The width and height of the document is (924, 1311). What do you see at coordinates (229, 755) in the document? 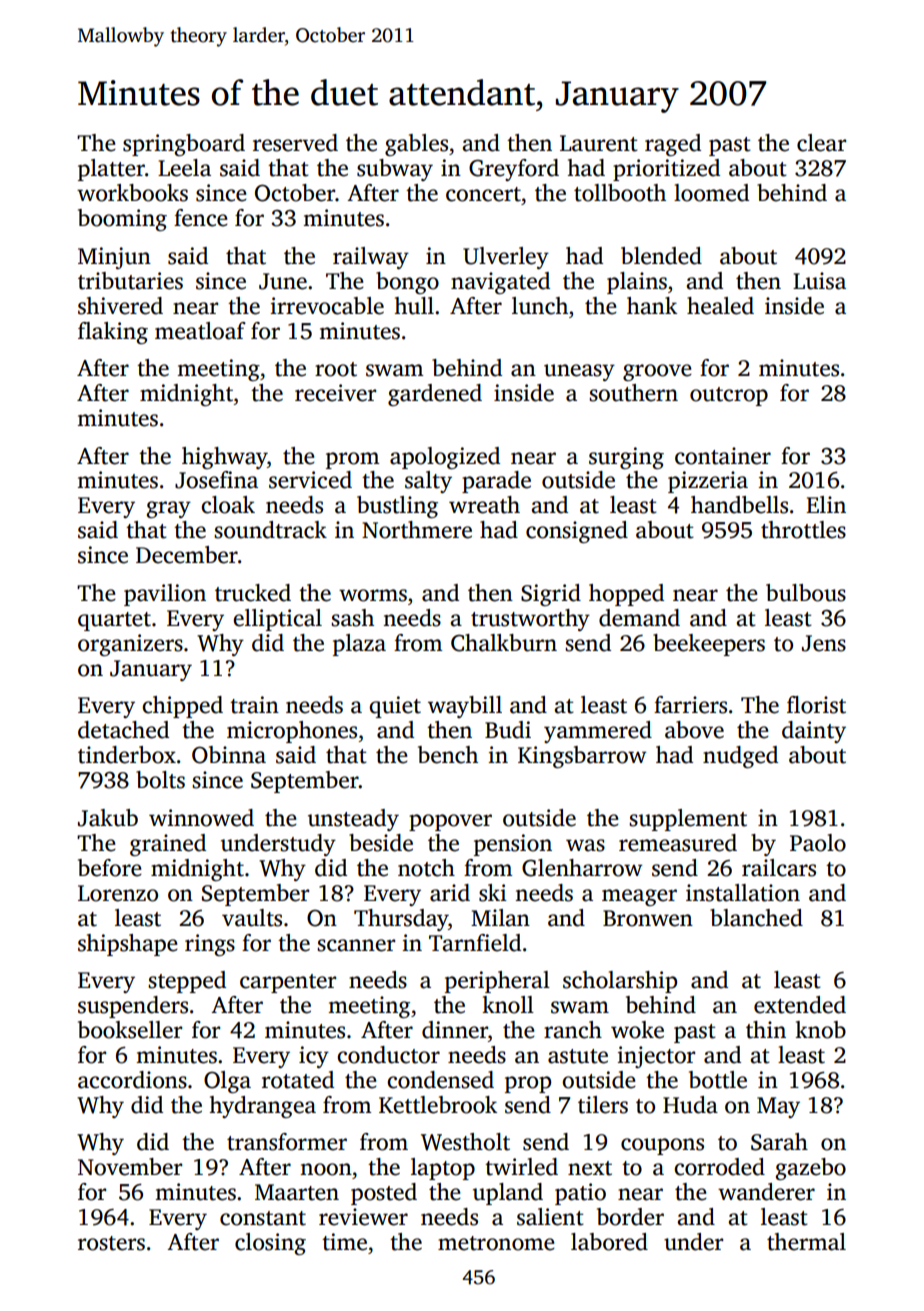
I see `Obinna` at bounding box center [229, 755].
